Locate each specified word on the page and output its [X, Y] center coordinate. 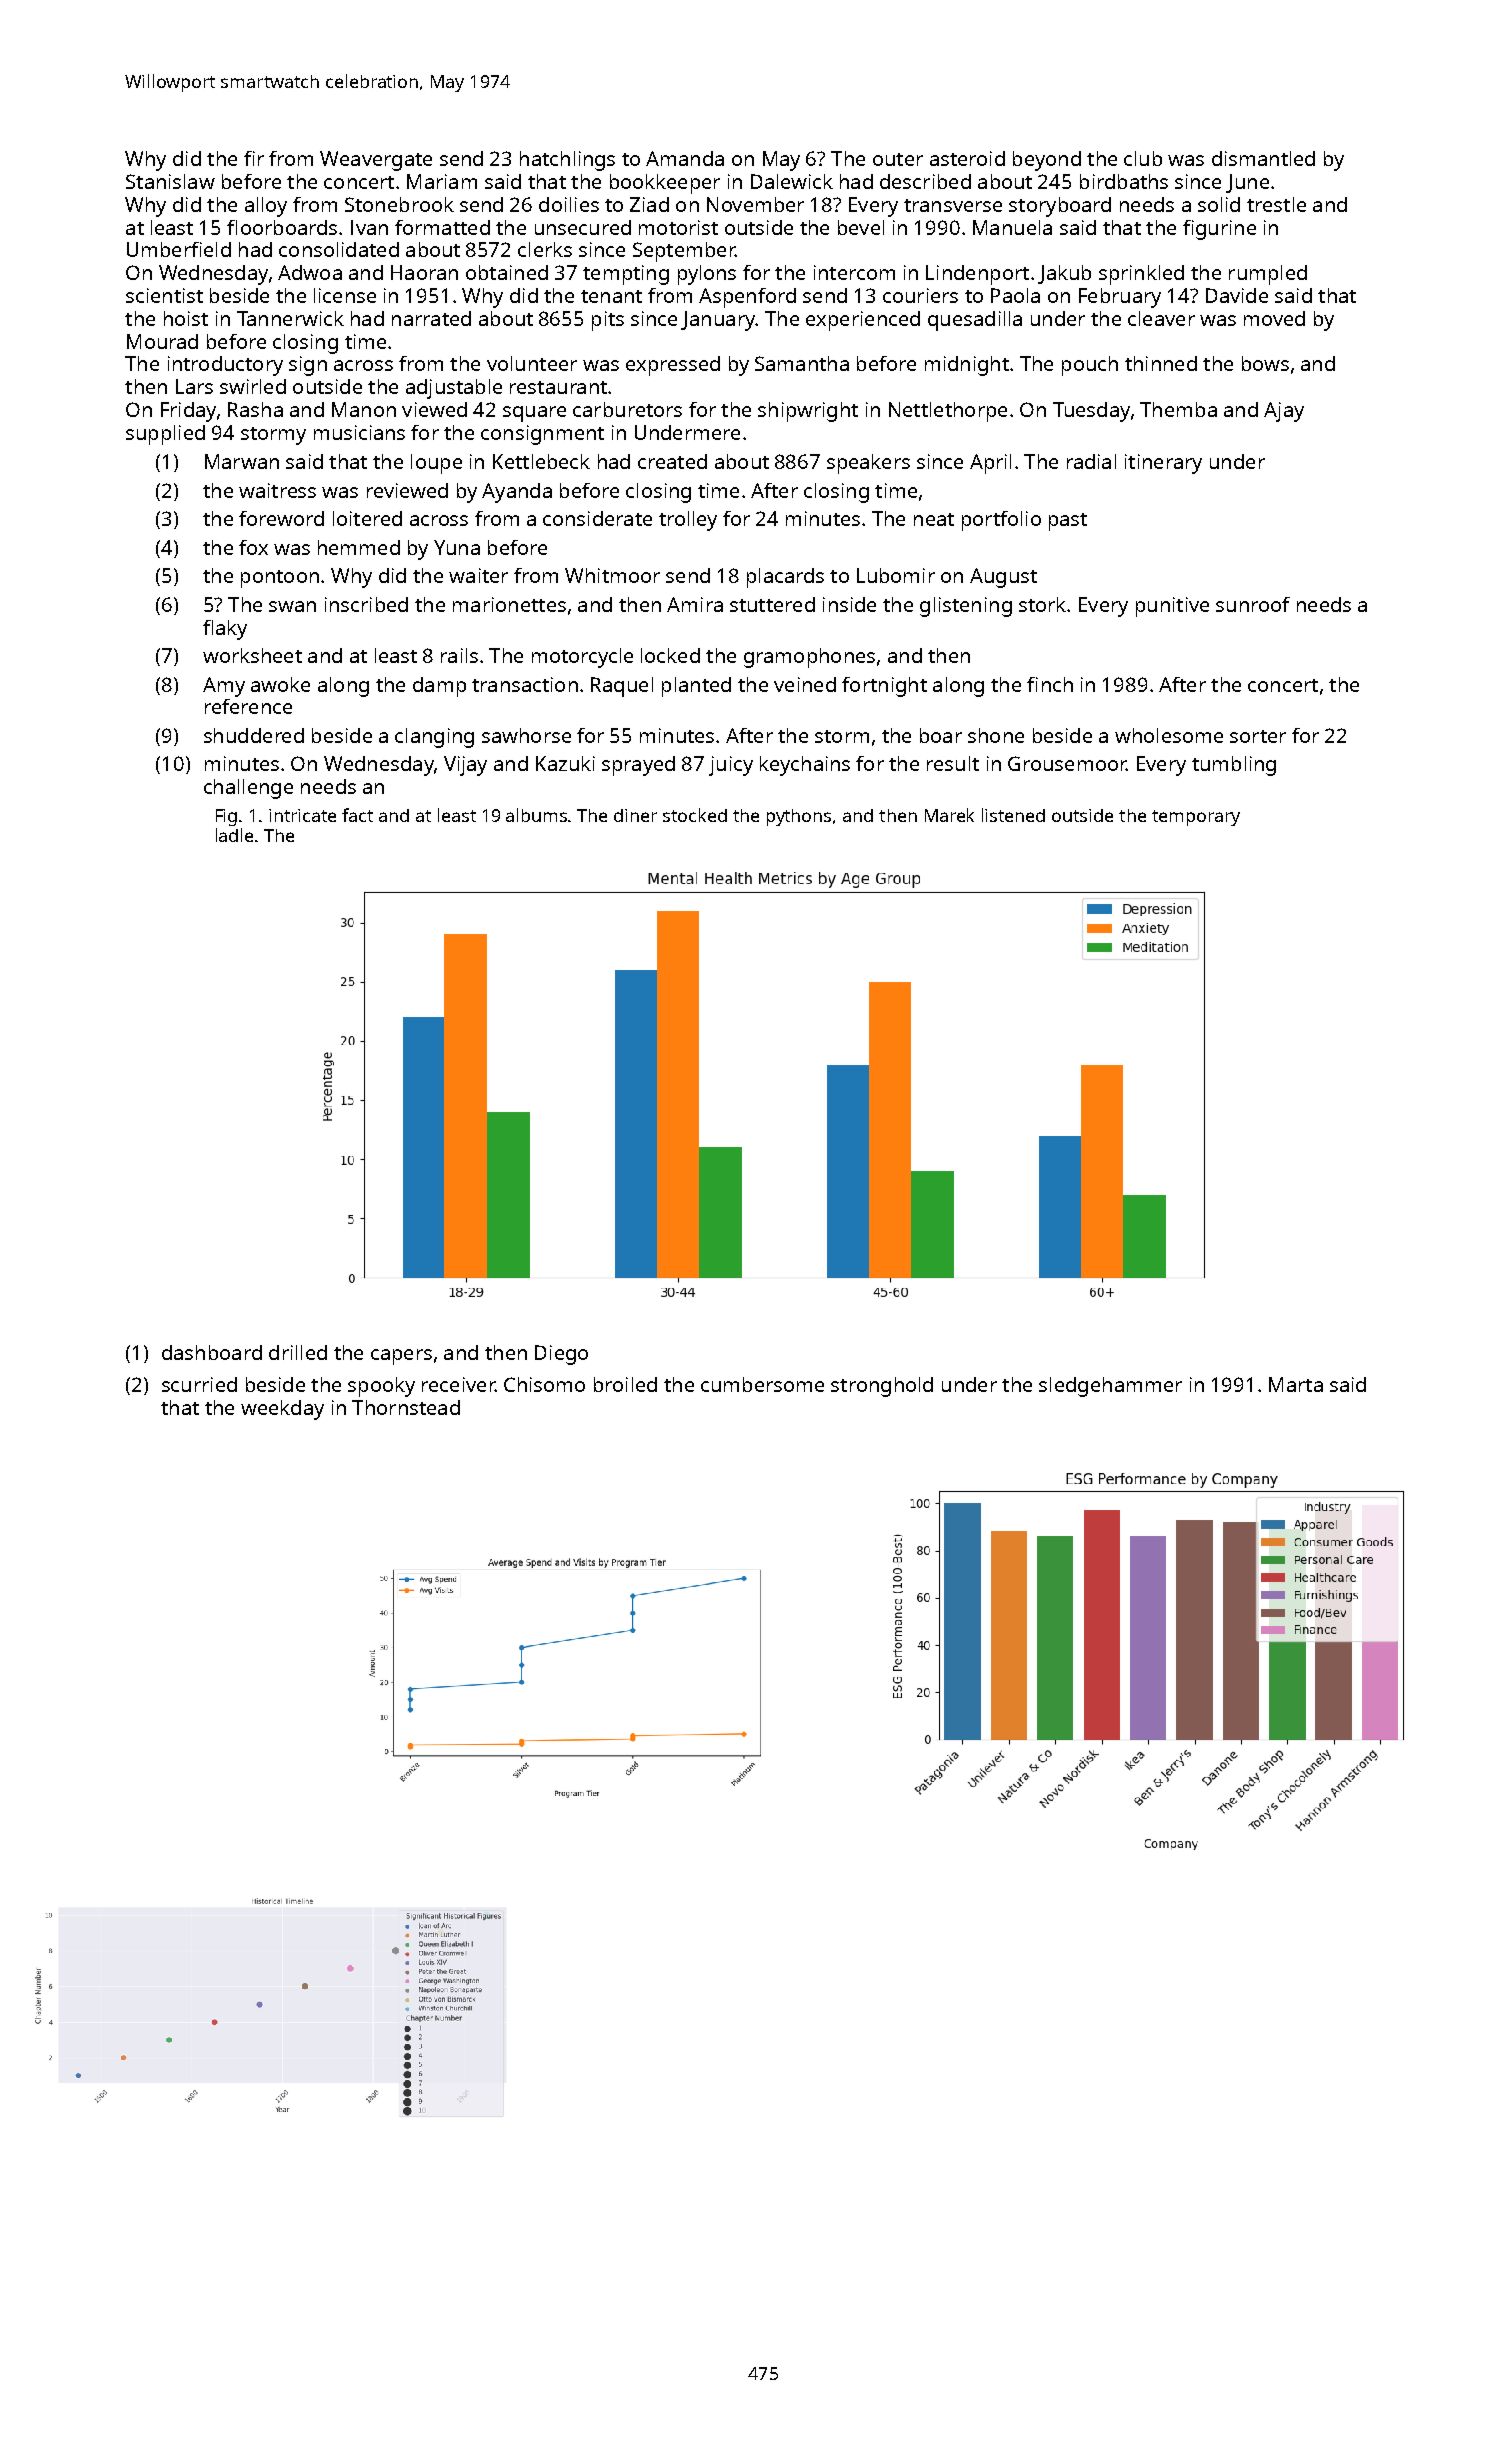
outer [898, 159]
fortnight [884, 687]
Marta [1296, 1384]
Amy [224, 687]
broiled [625, 1384]
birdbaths [1124, 181]
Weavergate [376, 161]
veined [805, 684]
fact [357, 815]
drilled [298, 1352]
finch [1050, 684]
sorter [1258, 736]
